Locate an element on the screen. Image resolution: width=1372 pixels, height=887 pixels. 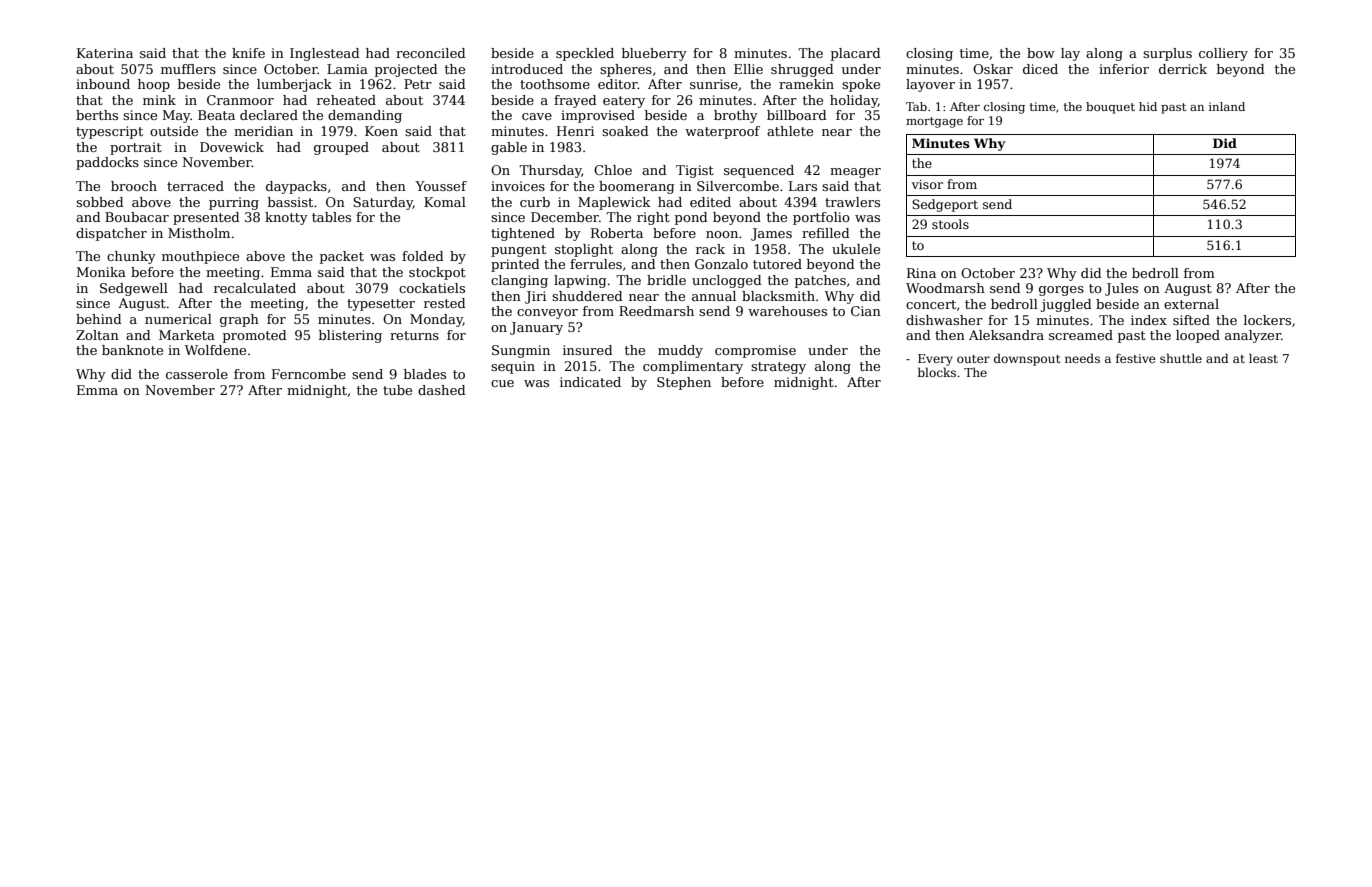
sequenced is located at coordinates (759, 171).
